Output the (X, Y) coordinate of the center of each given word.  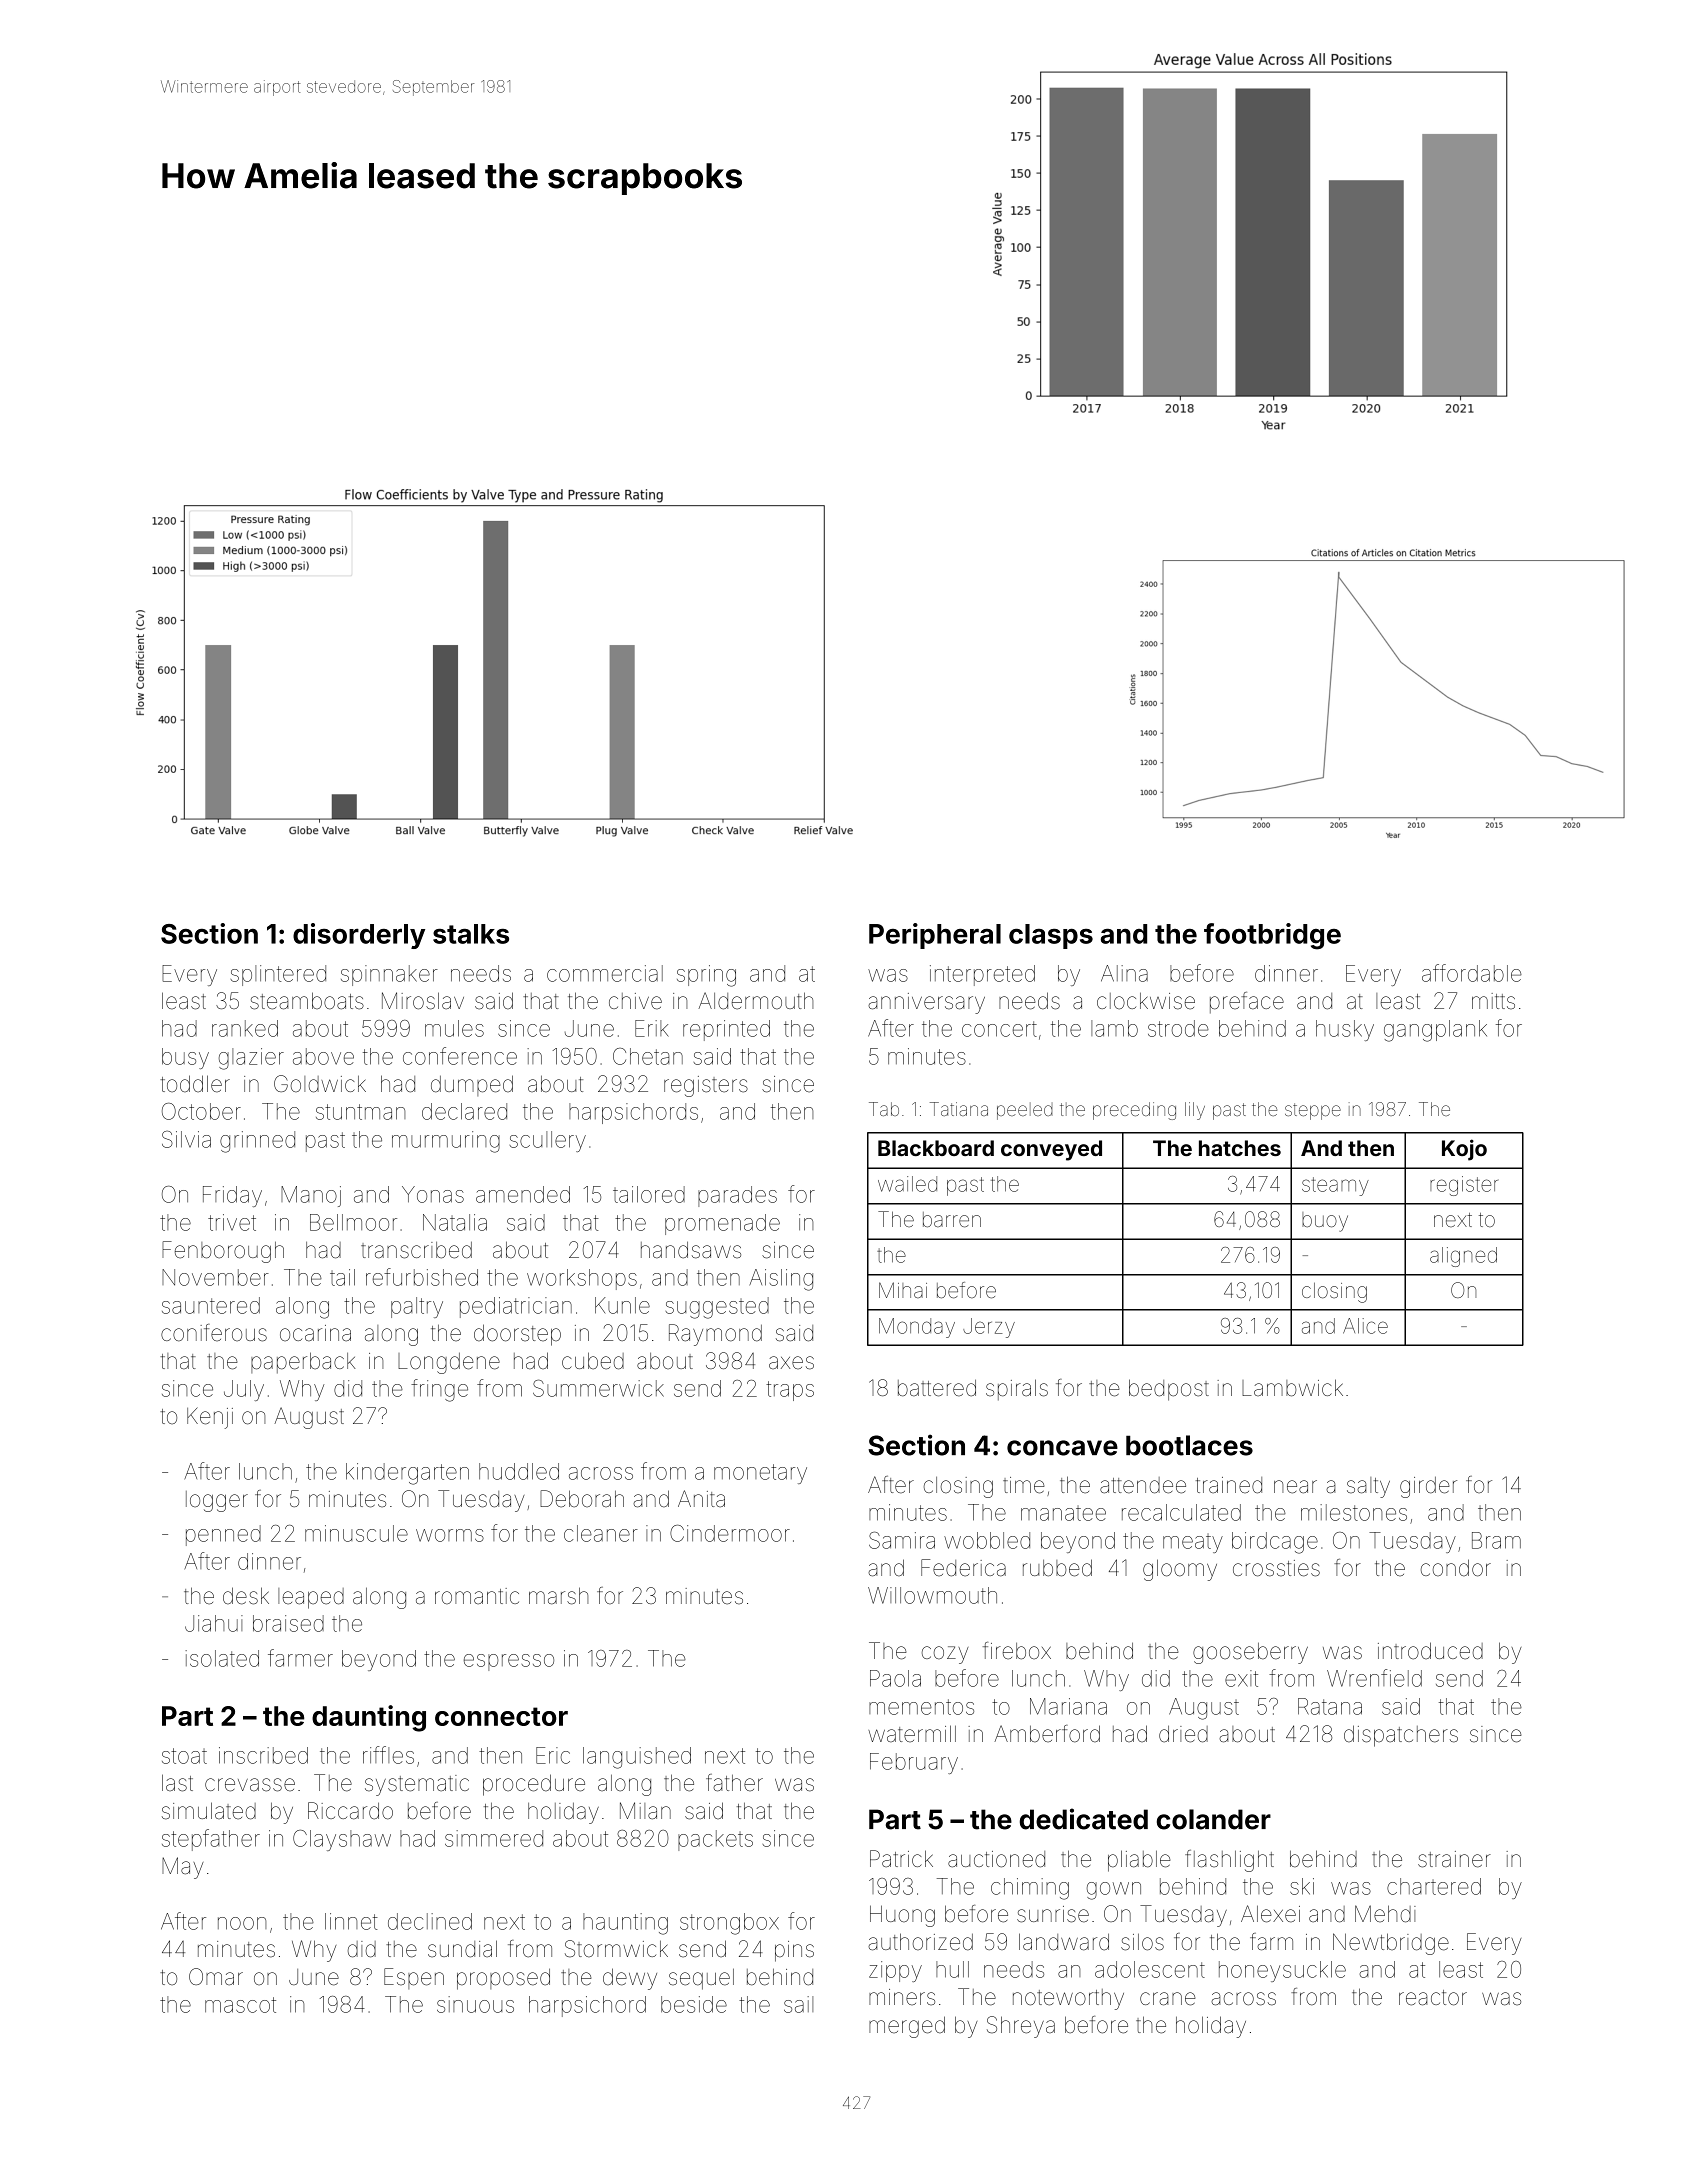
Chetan (648, 1056)
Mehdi (1385, 1914)
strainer (1454, 1859)
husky (1345, 1030)
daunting (369, 1718)
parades (737, 1196)
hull (952, 1969)
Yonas (433, 1194)
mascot (240, 2005)
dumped (472, 1085)
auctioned (996, 1859)
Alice (1365, 1326)
